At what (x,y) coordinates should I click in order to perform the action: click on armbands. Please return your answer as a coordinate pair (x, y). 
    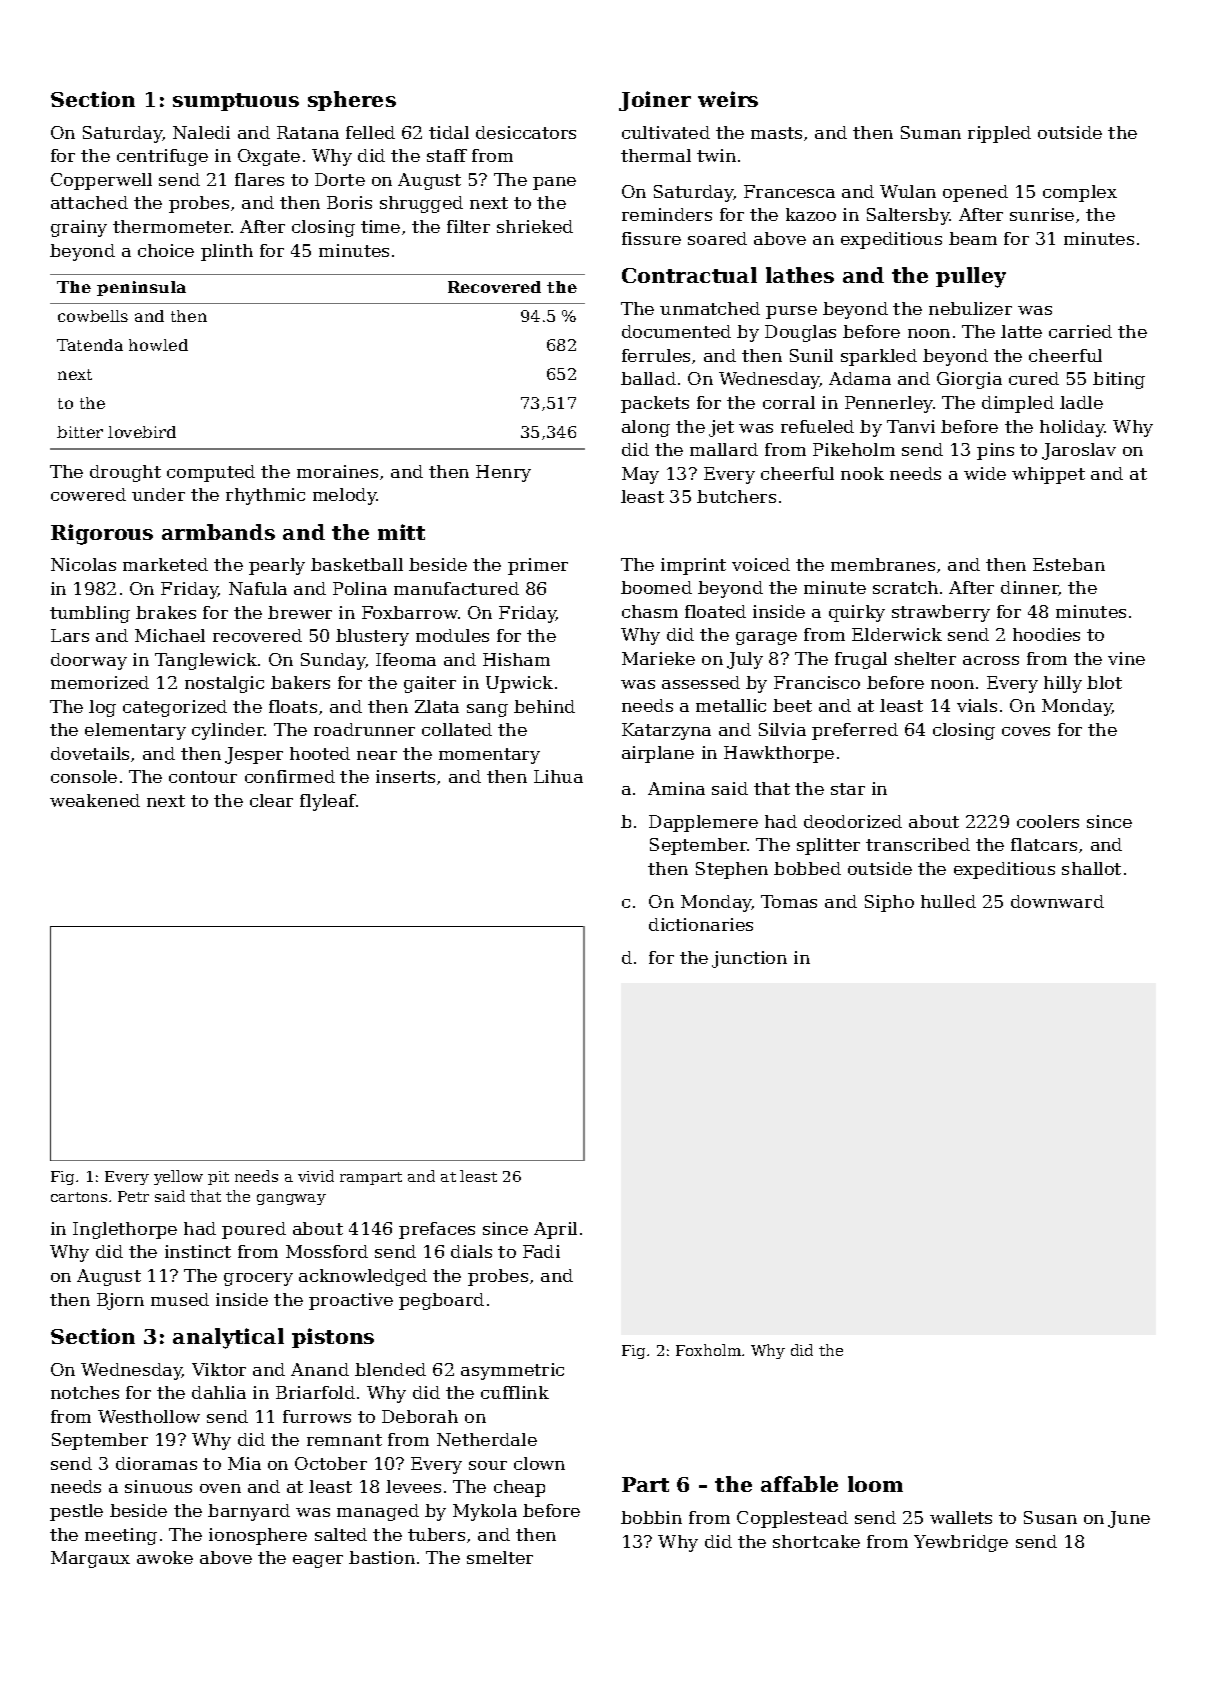
    Looking at the image, I should click on (218, 532).
